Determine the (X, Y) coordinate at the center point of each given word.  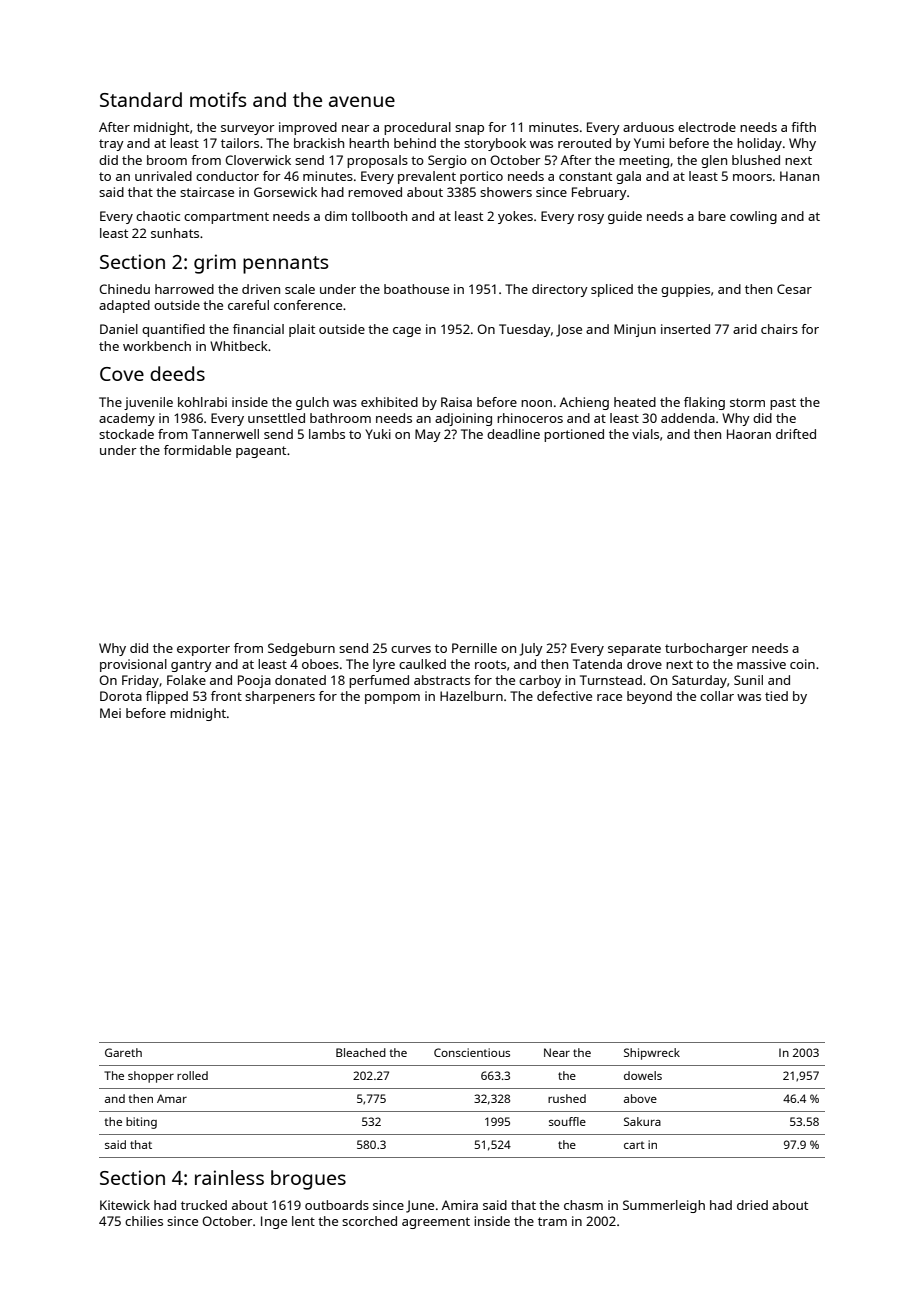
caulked (422, 664)
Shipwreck (652, 1054)
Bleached (361, 1052)
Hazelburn (471, 696)
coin (802, 664)
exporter (203, 650)
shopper (151, 1077)
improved (308, 128)
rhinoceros (530, 418)
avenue (362, 101)
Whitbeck (239, 346)
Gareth (123, 1052)
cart (634, 1145)
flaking (704, 403)
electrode (707, 127)
